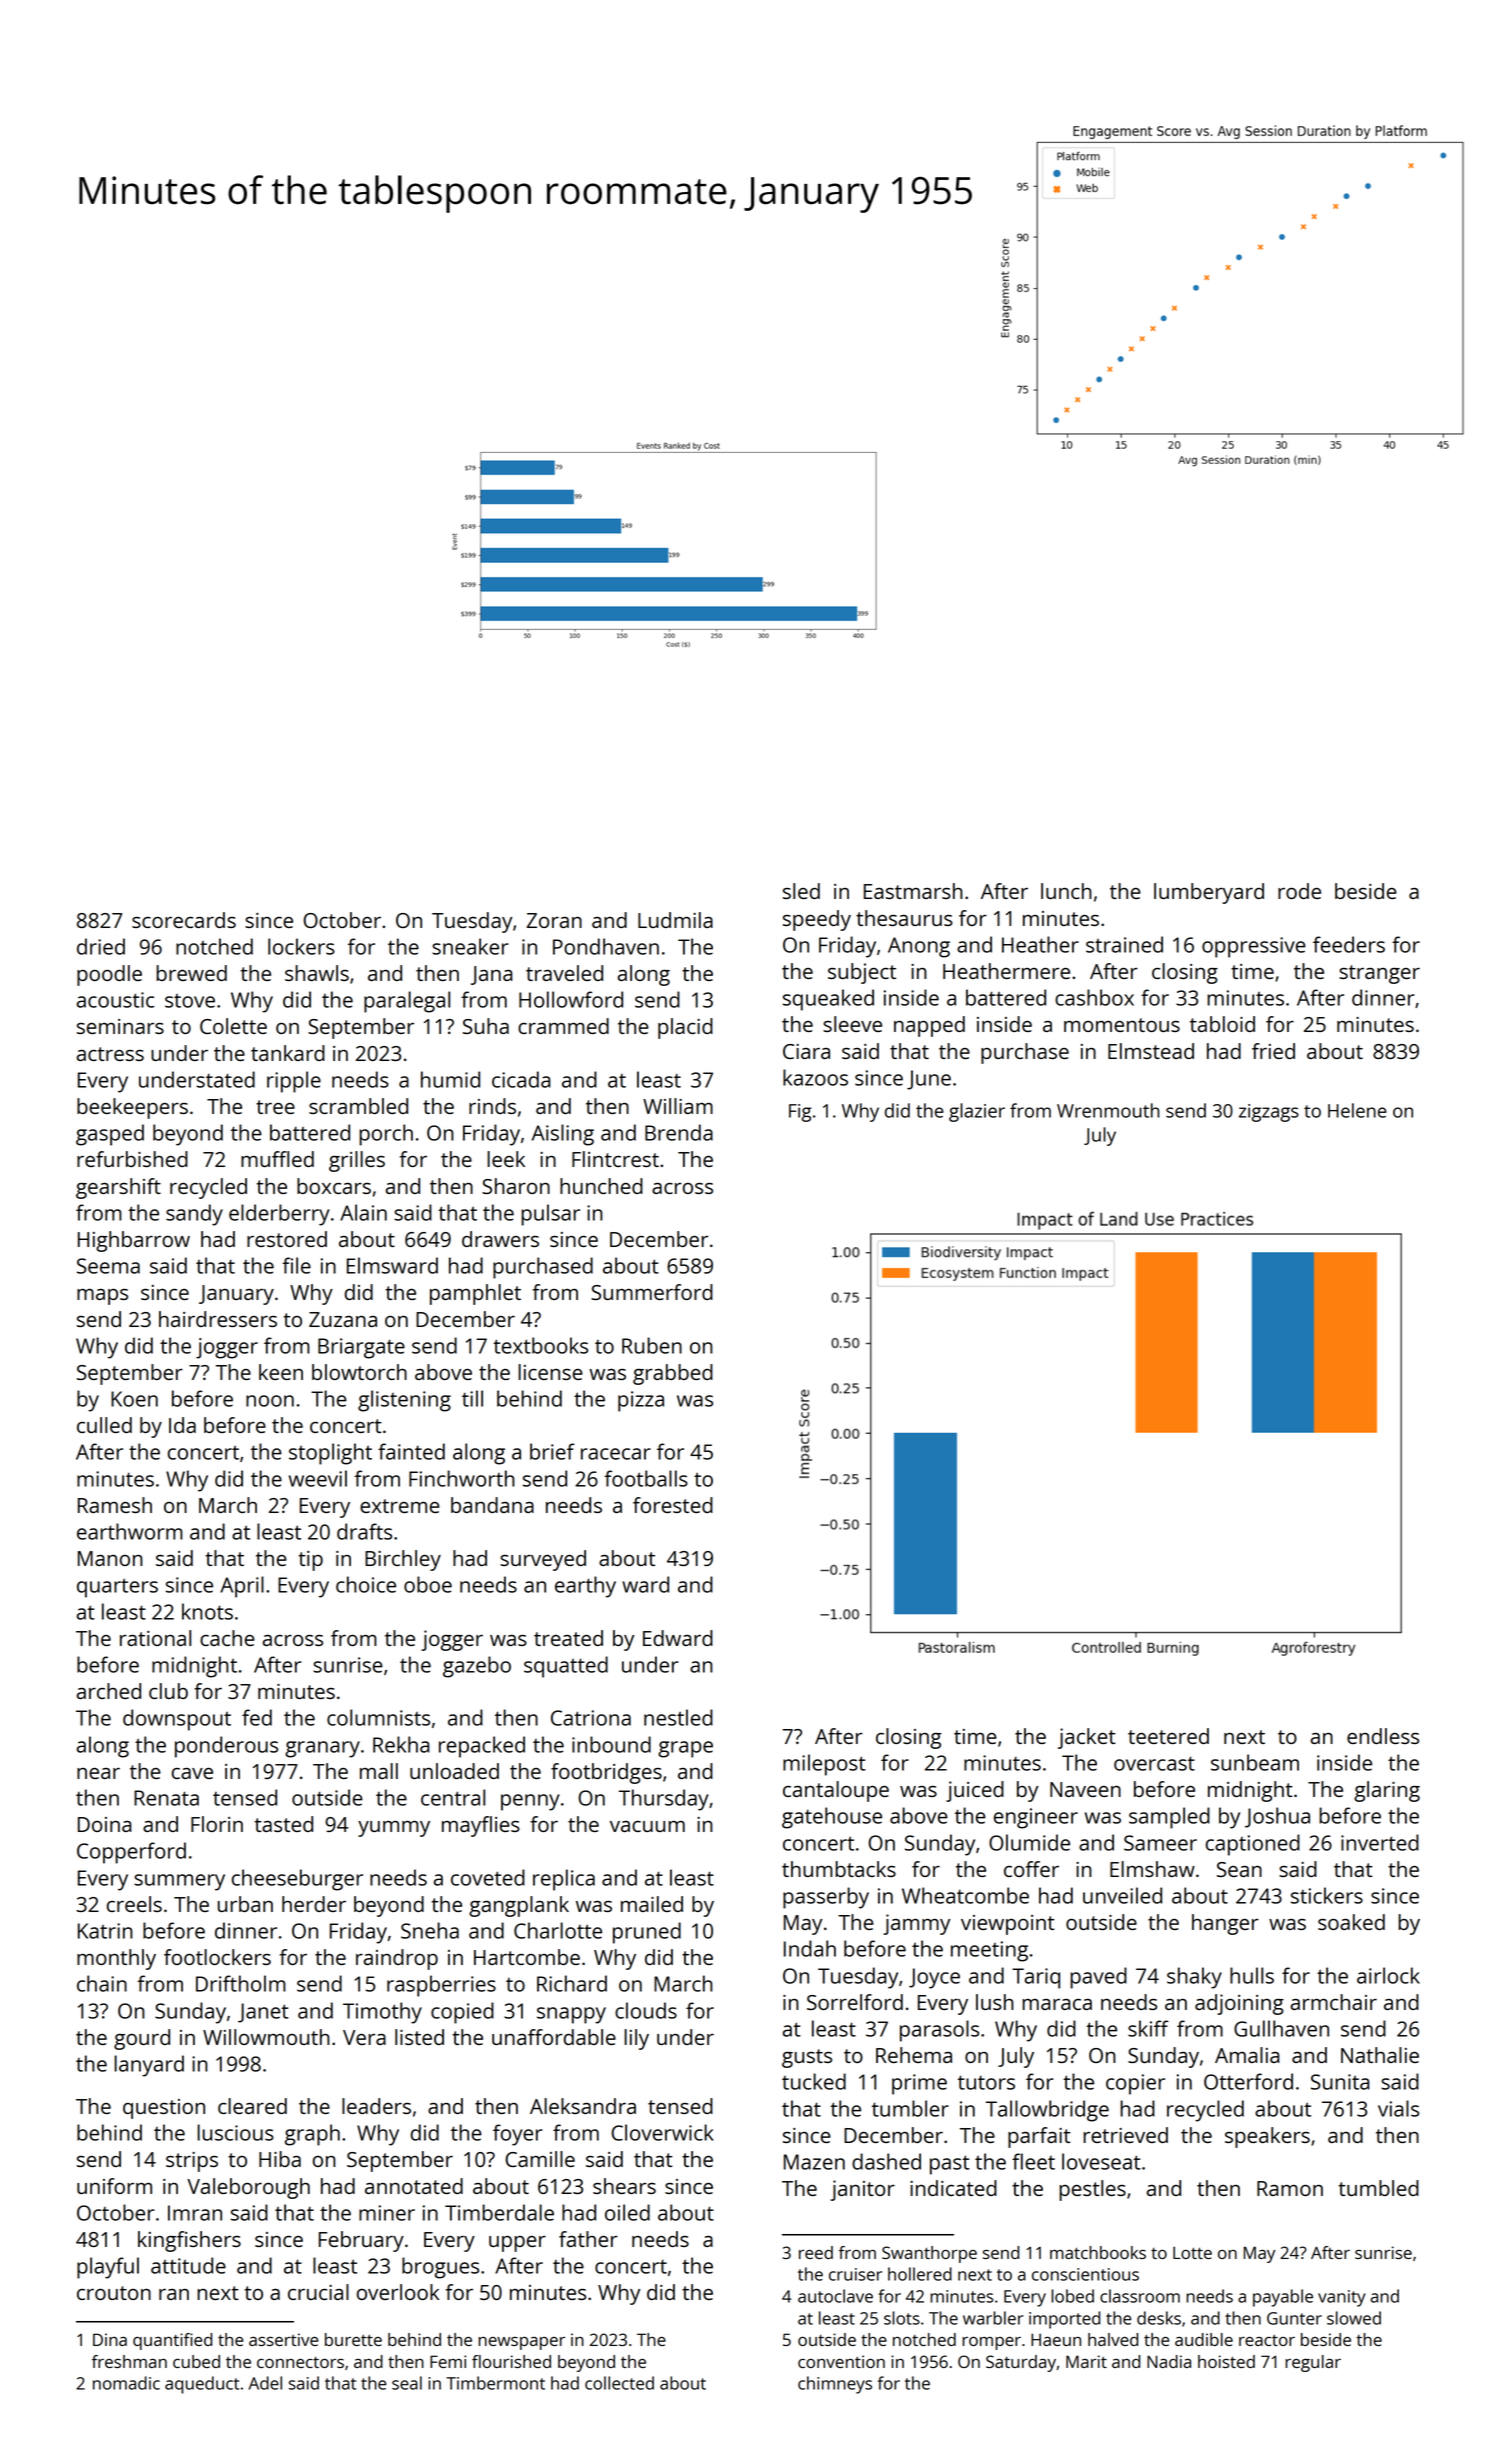  What do you see at coordinates (619, 2383) in the screenshot?
I see `collected` at bounding box center [619, 2383].
